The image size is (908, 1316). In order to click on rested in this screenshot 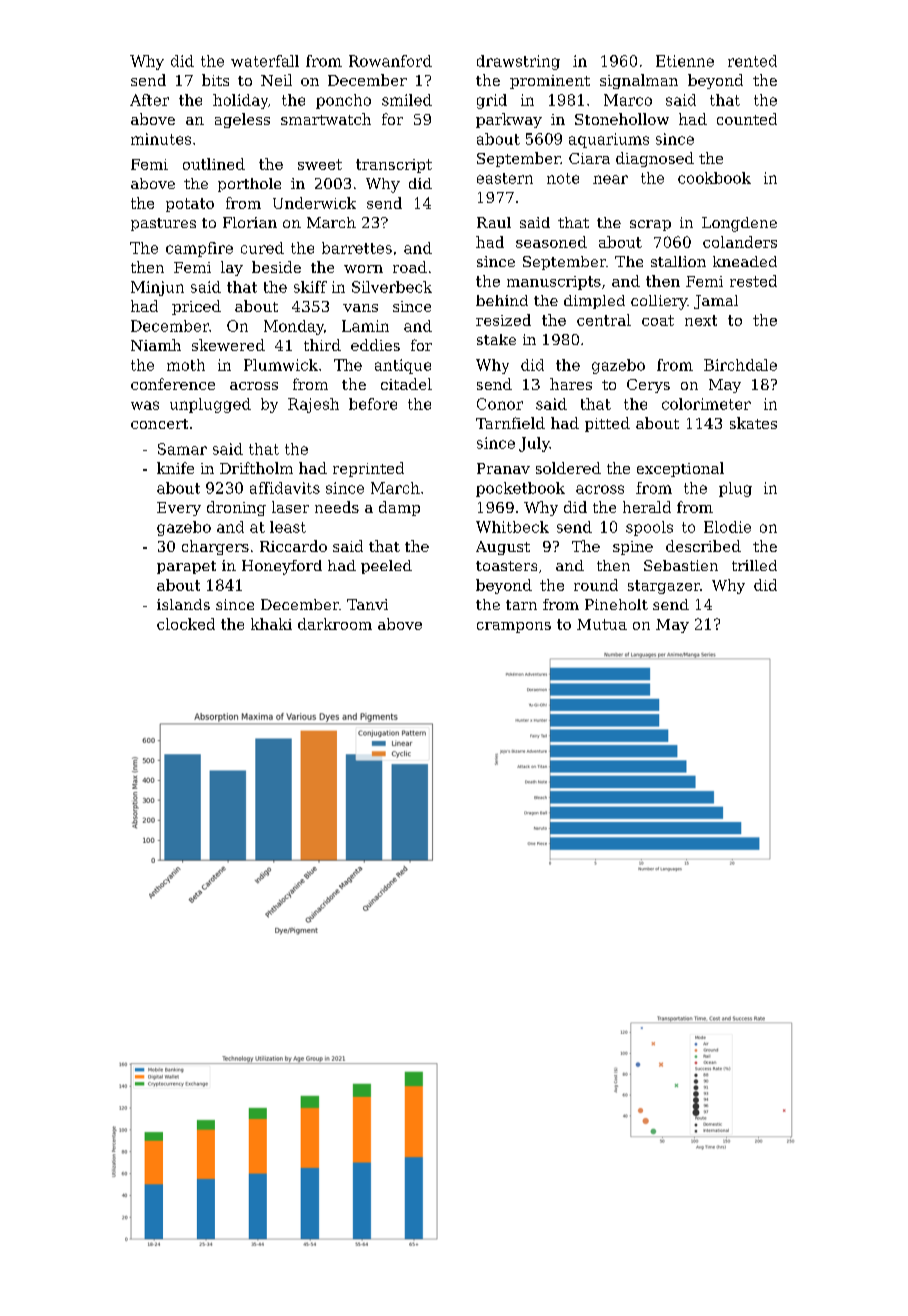, I will do `click(753, 281)`.
